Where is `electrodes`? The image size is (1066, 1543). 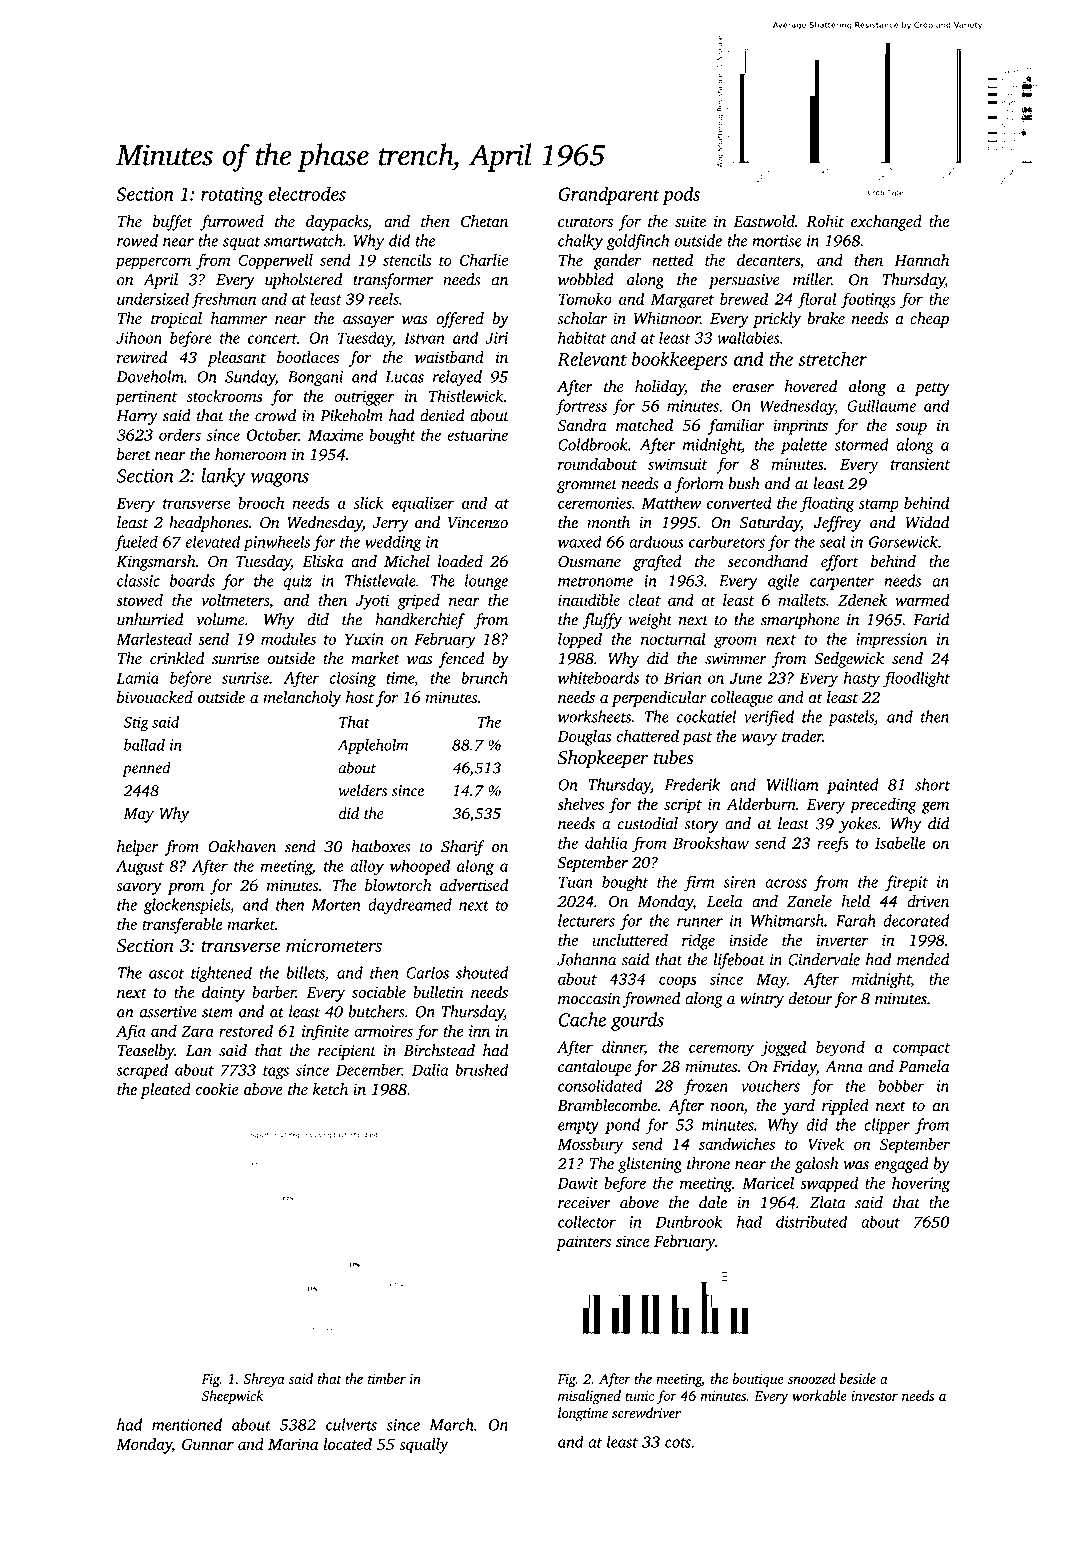 electrodes is located at coordinates (307, 193).
